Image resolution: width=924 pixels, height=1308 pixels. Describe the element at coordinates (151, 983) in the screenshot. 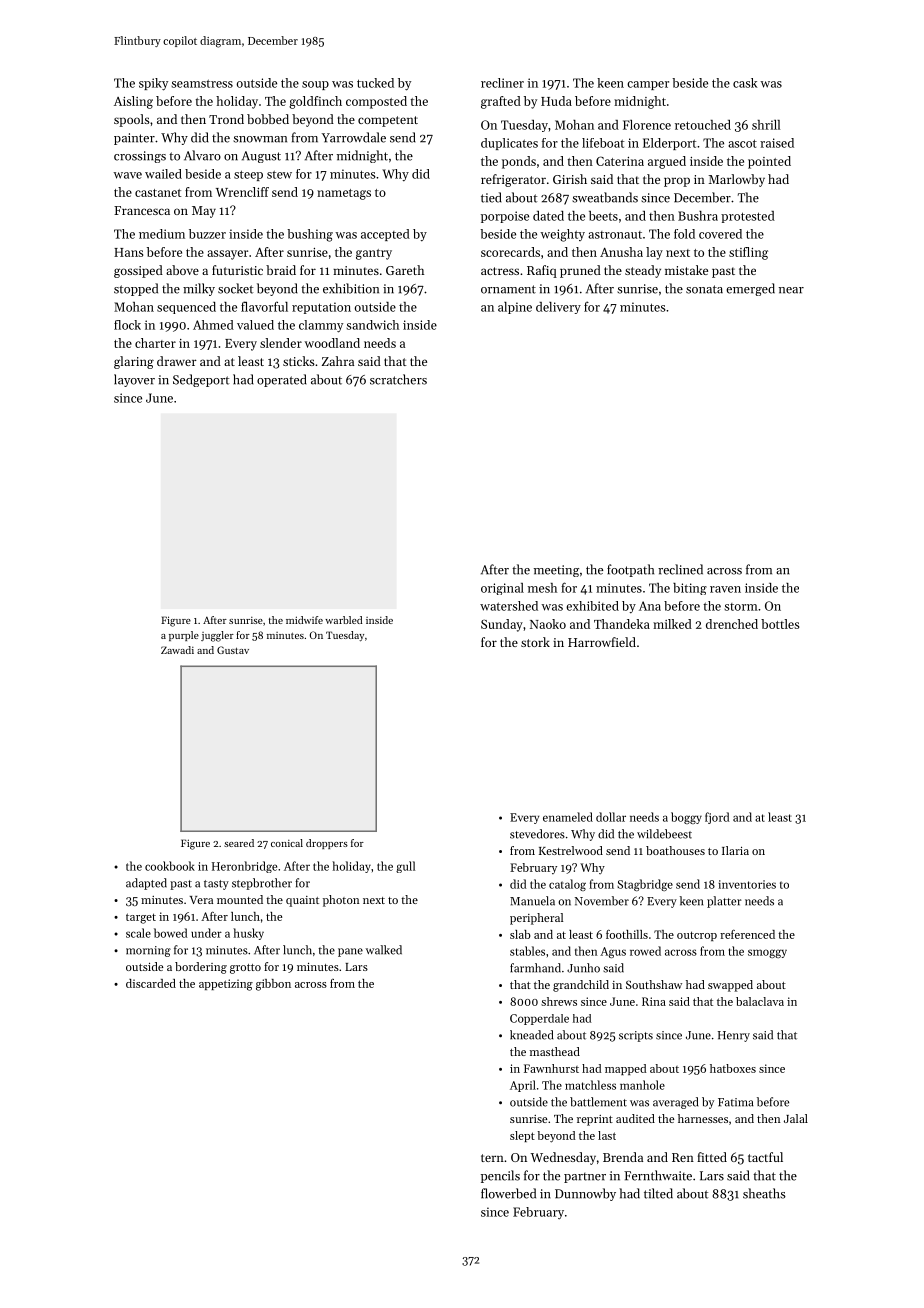

I see `discarded` at that location.
